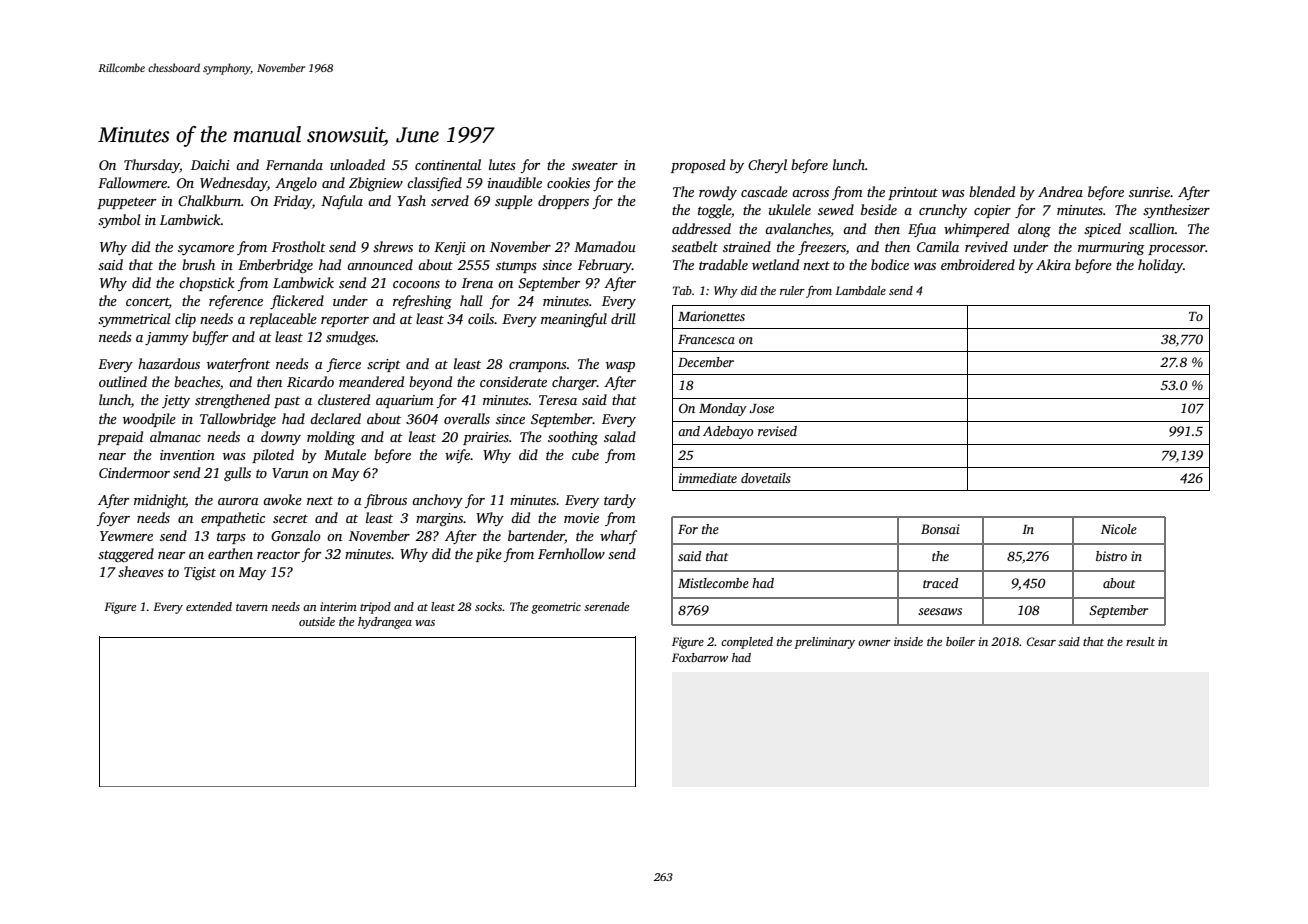  Describe the element at coordinates (706, 339) in the image. I see `Francesca` at that location.
